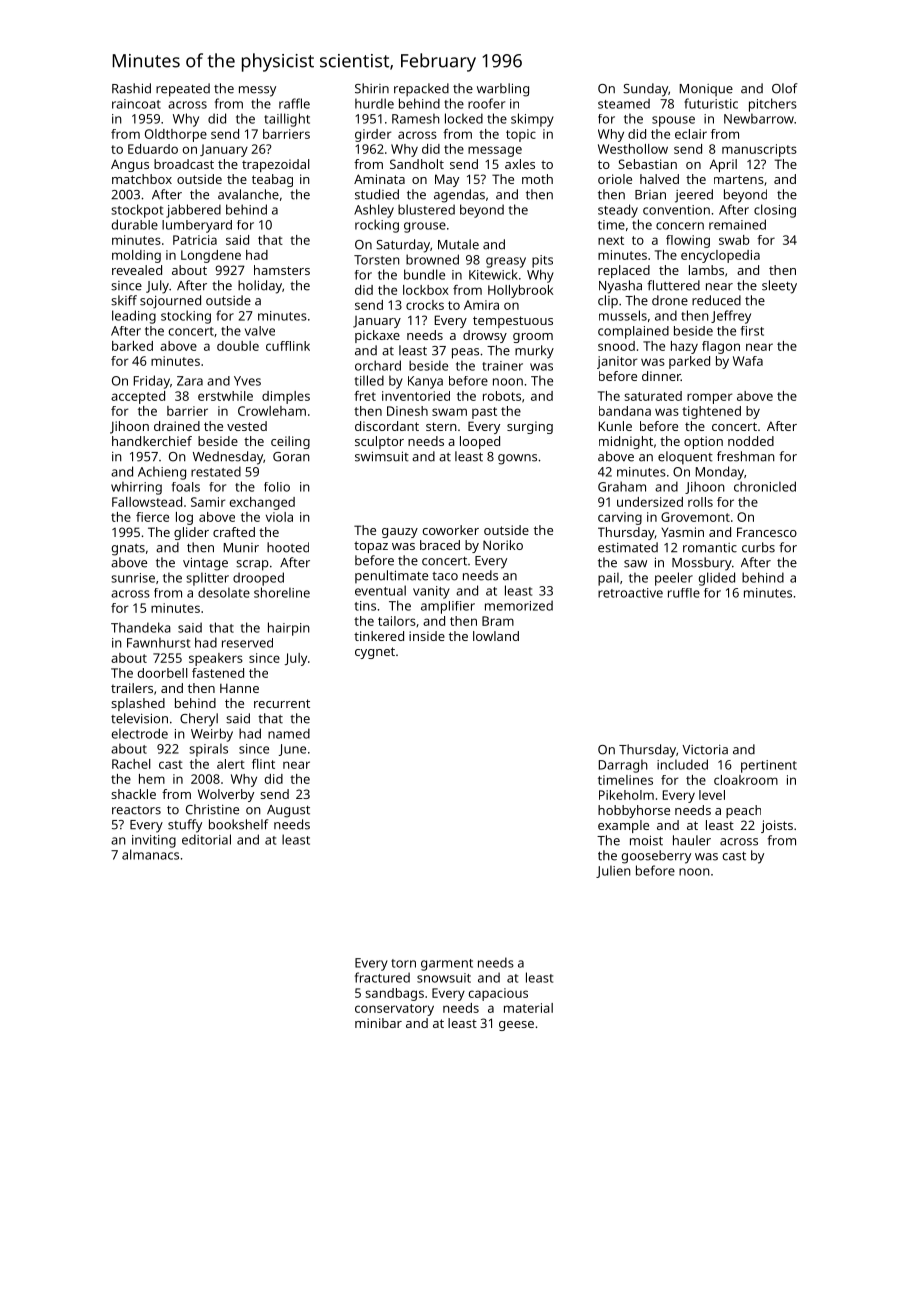 This image has height=1316, width=908. I want to click on Rashid, so click(131, 88).
